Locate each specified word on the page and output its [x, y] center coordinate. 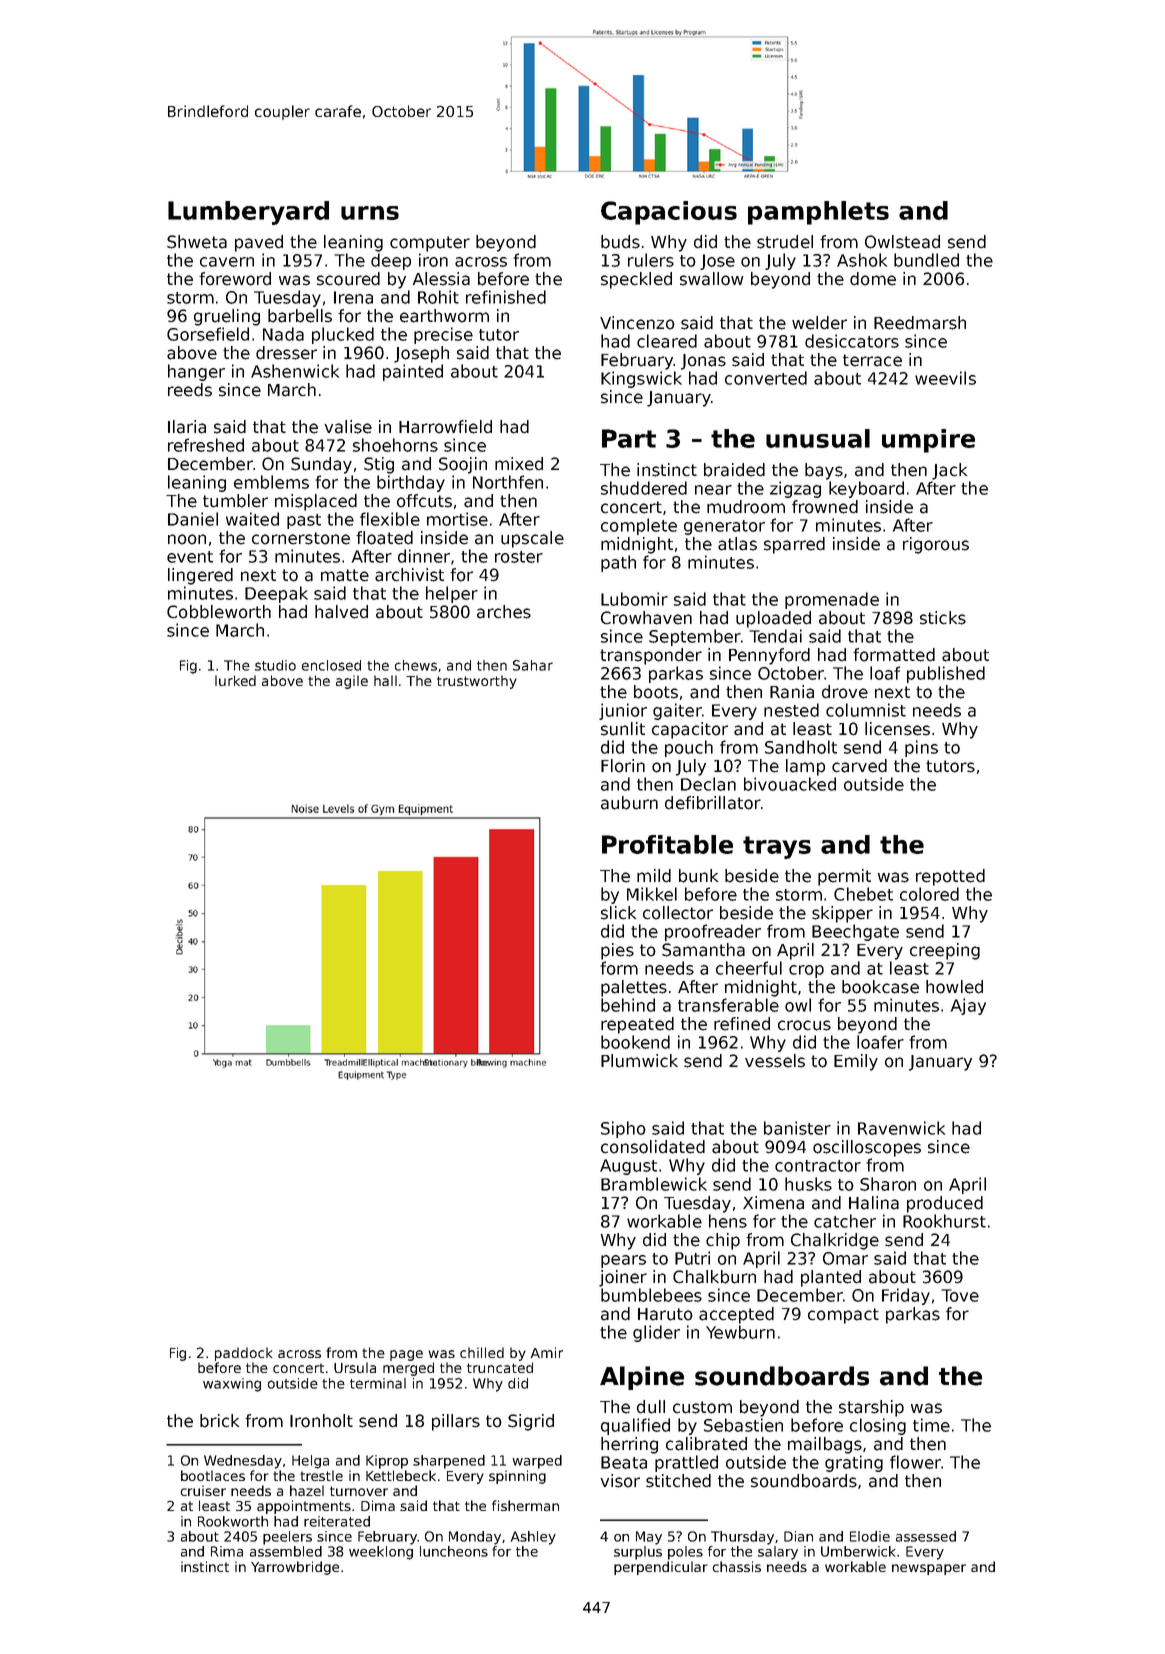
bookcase [880, 987]
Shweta [197, 242]
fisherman [525, 1505]
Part [629, 438]
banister [797, 1128]
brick [219, 1421]
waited [252, 519]
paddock [243, 1354]
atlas [737, 544]
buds [620, 242]
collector [678, 913]
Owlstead [902, 242]
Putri [692, 1258]
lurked [235, 680]
